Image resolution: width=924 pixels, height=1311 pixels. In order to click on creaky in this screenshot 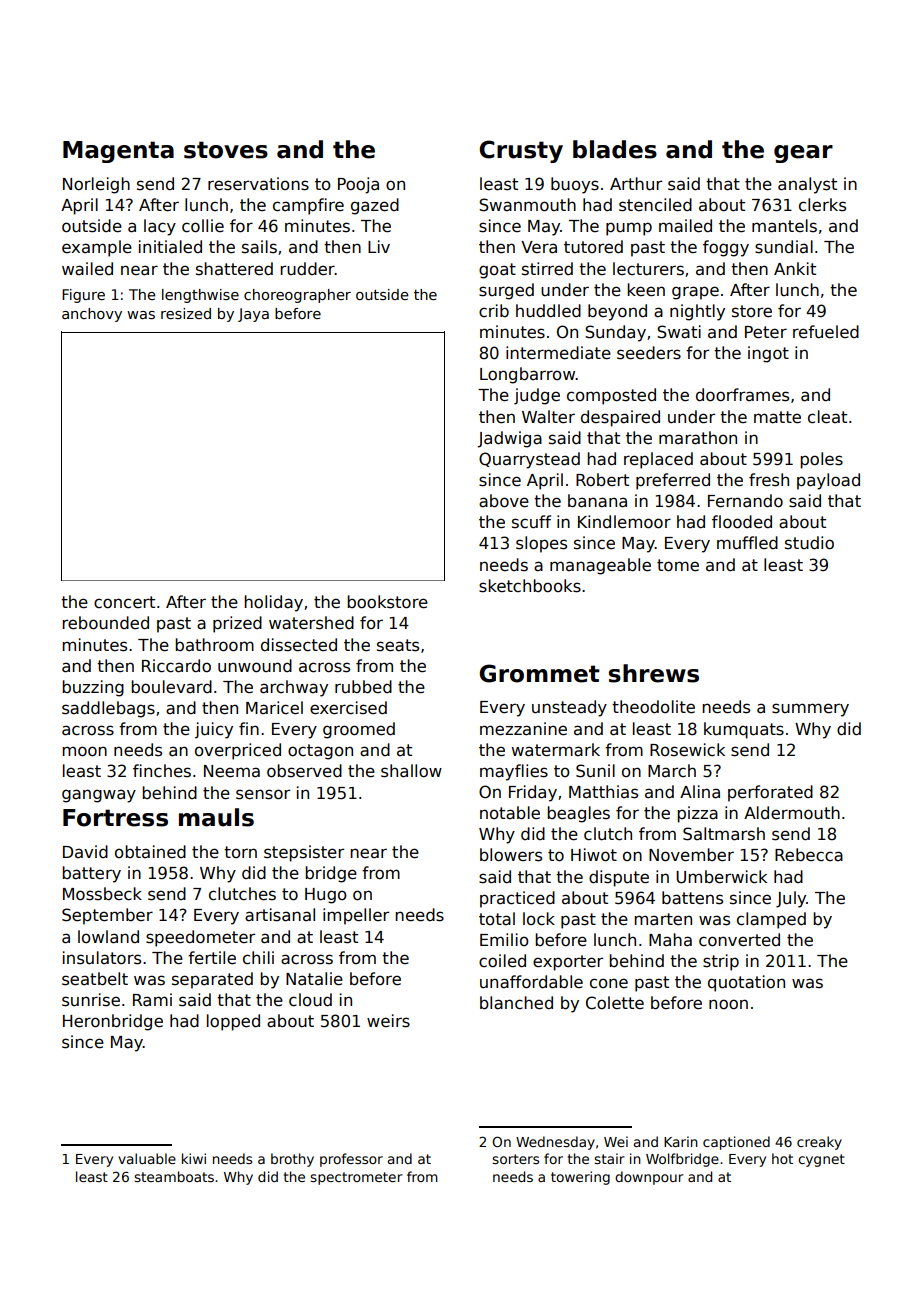, I will do `click(819, 1143)`.
